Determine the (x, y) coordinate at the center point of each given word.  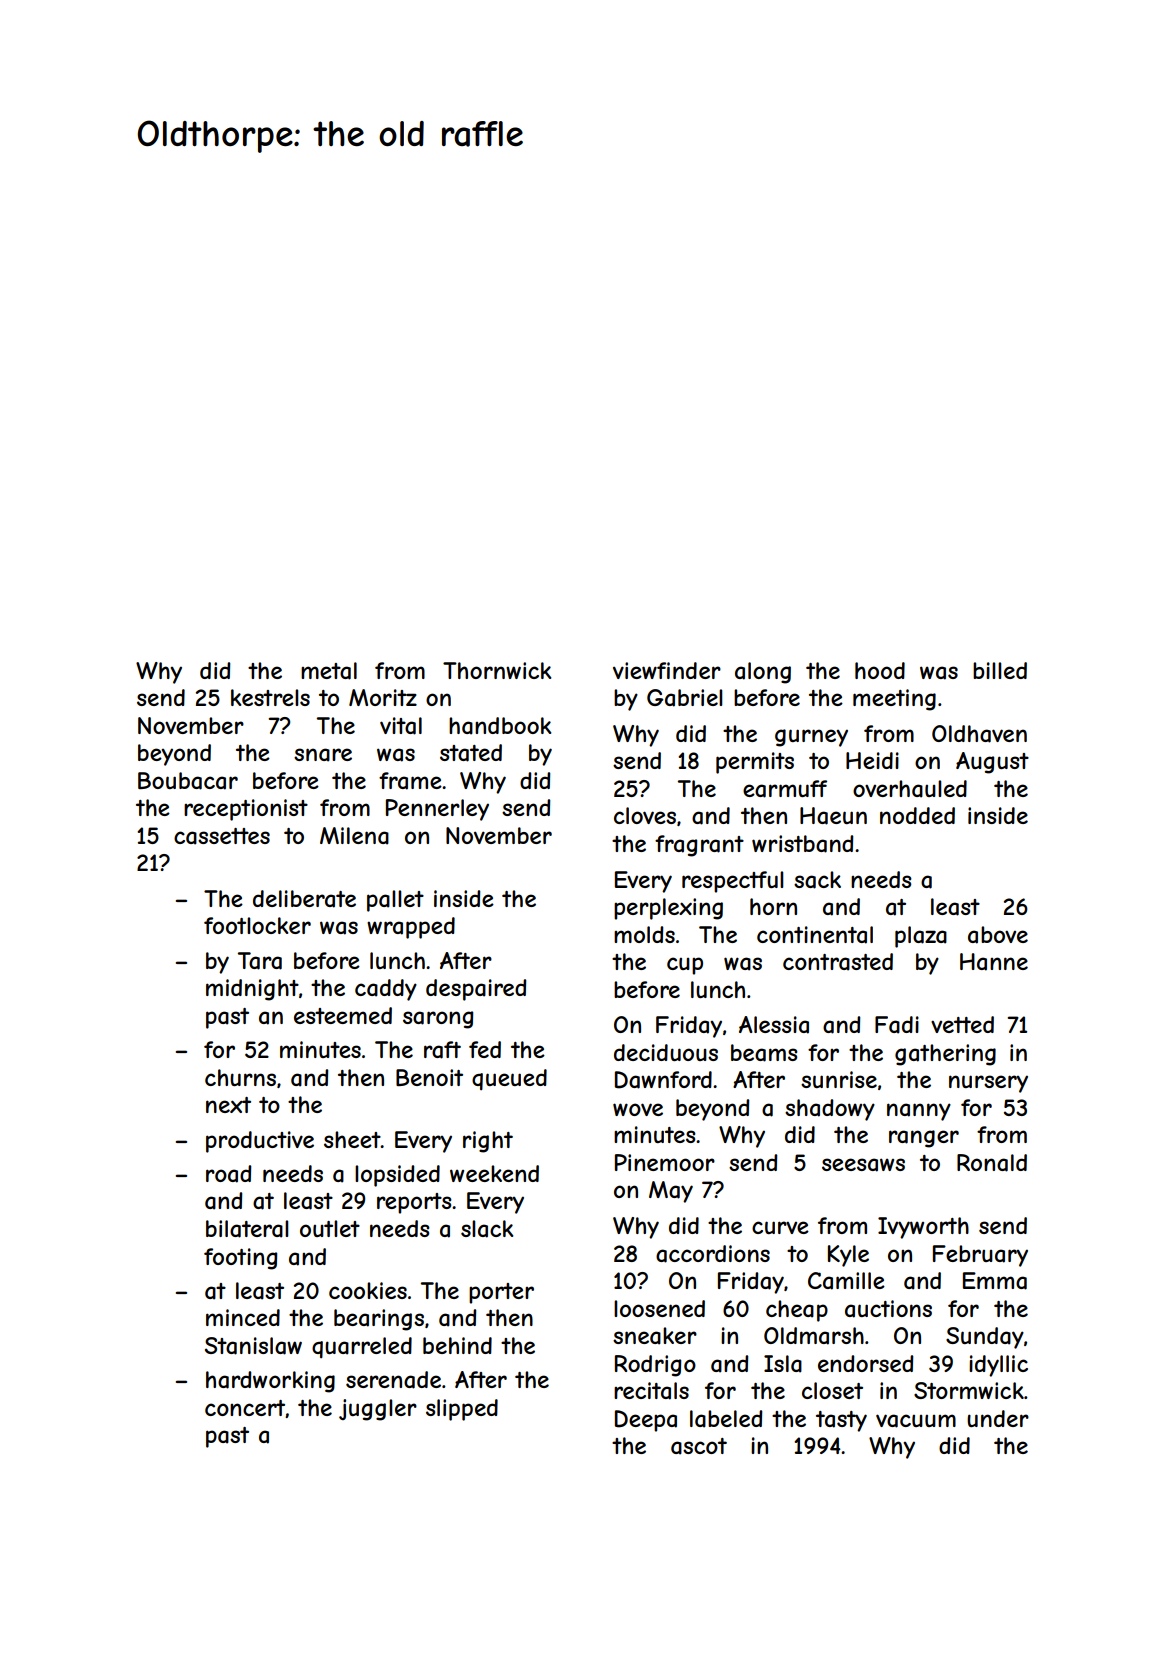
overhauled (910, 789)
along (763, 673)
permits (755, 763)
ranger (924, 1139)
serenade (393, 1380)
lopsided (397, 1176)
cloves (645, 815)
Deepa (646, 1421)
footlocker (257, 925)
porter (501, 1293)
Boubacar (188, 781)
